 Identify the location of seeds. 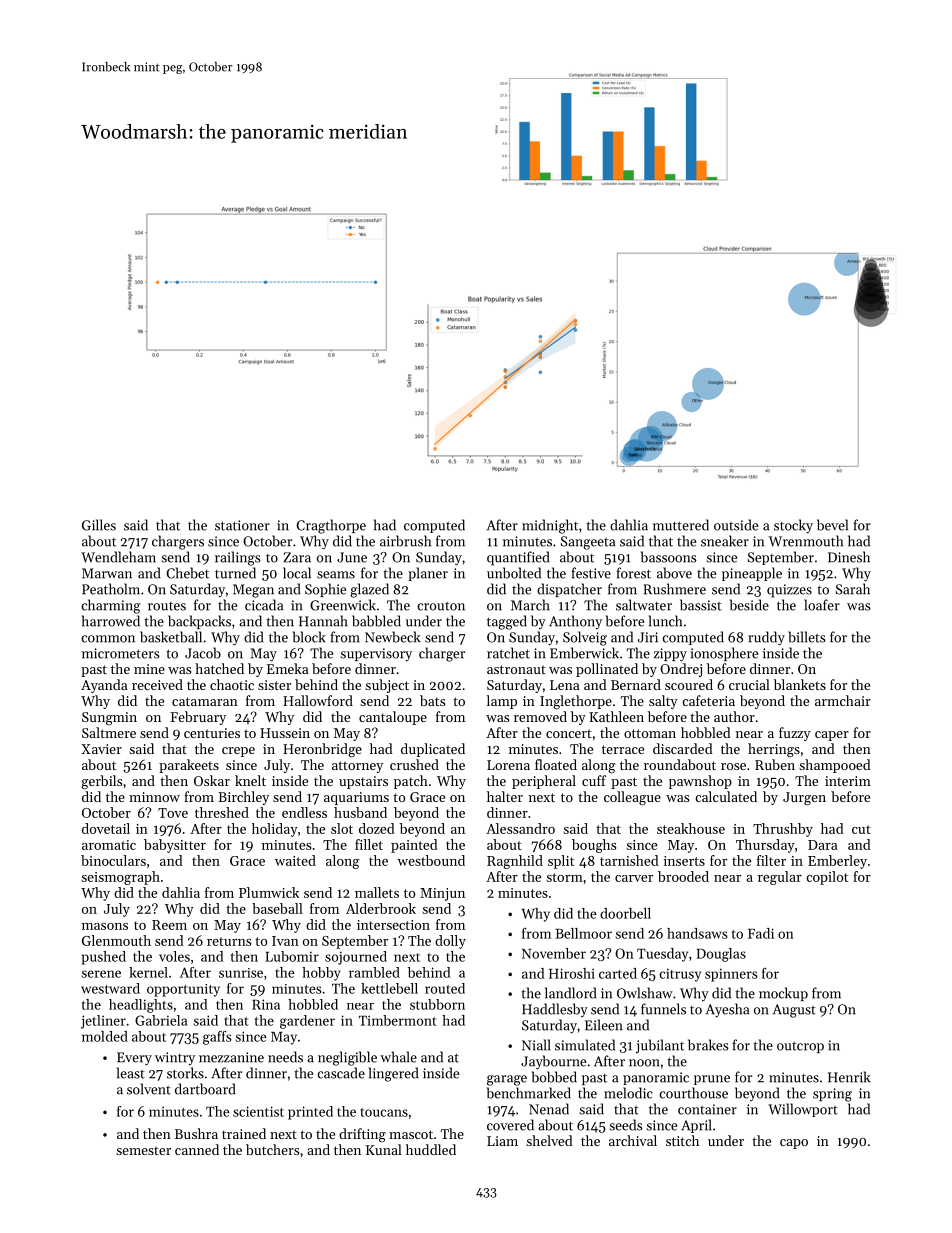
(626, 1125).
